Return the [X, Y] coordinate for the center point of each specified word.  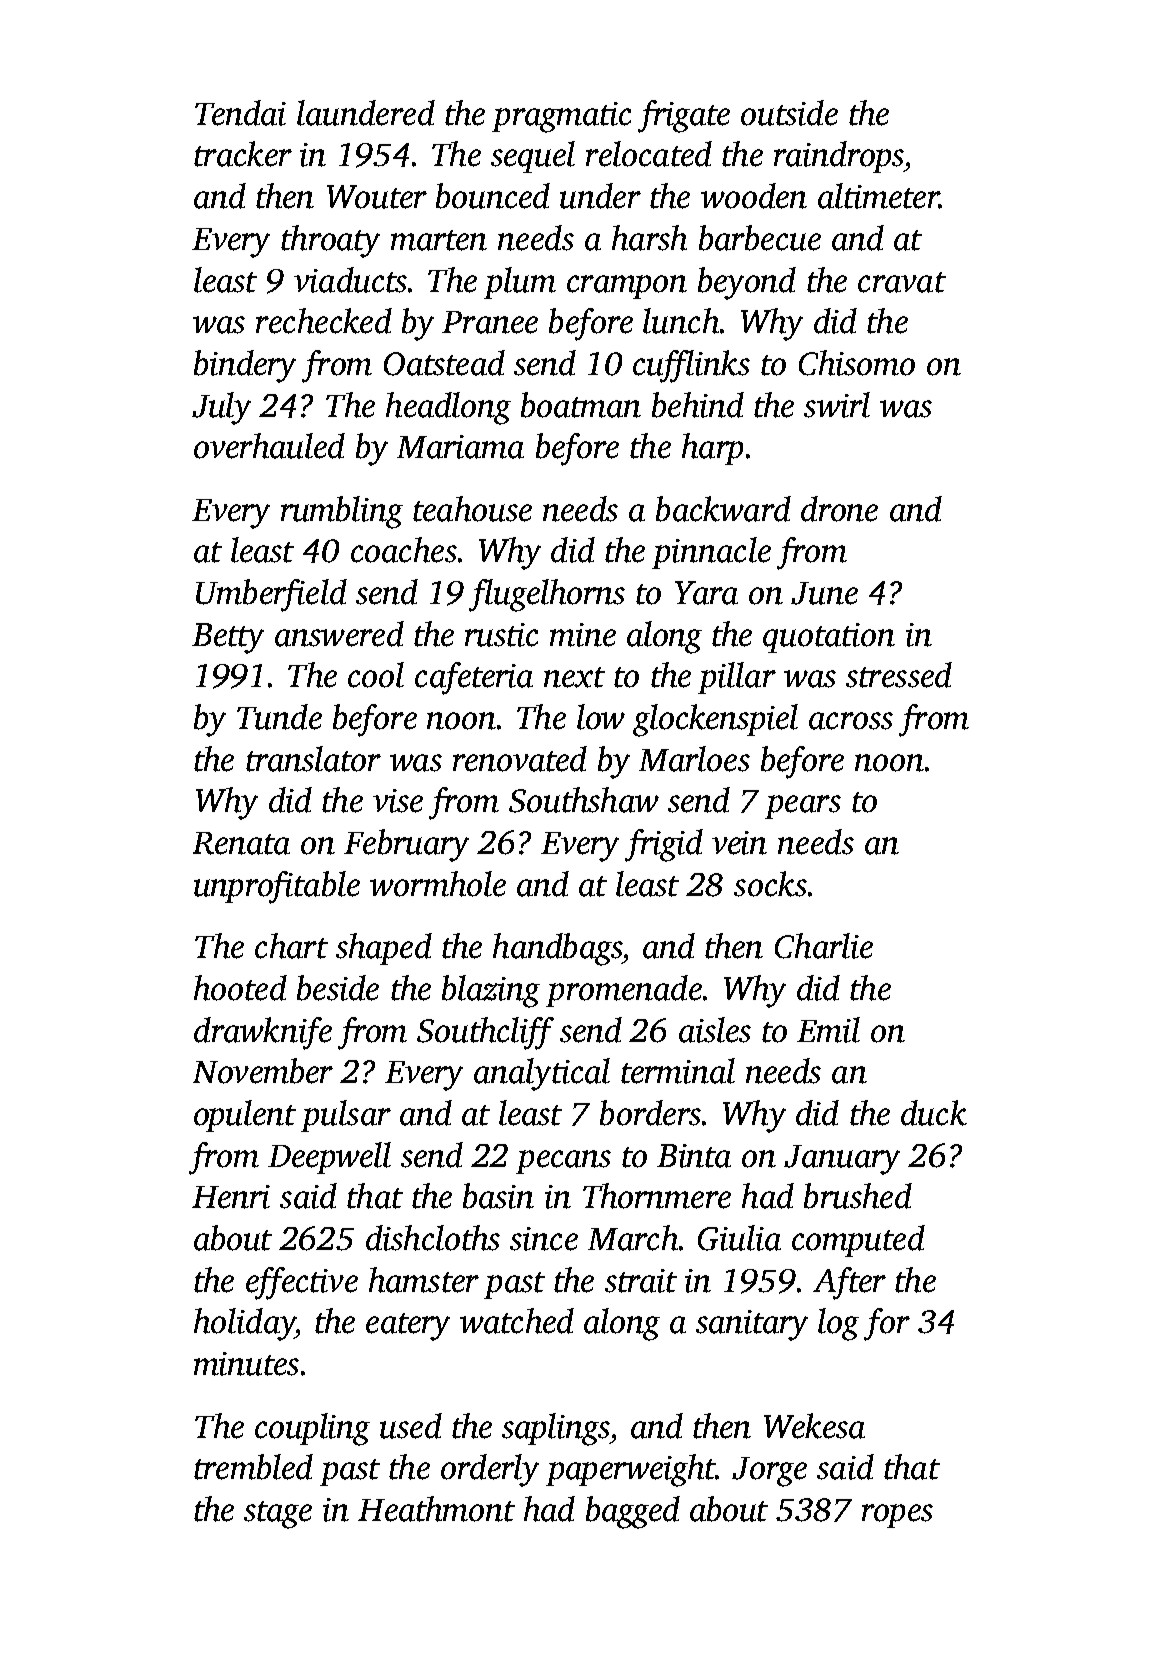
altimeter [878, 196]
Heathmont [436, 1509]
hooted [240, 988]
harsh [649, 238]
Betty [228, 638]
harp [712, 449]
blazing [491, 991]
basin [498, 1196]
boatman [581, 405]
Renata [241, 843]
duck [934, 1113]
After [849, 1283]
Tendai [240, 113]
